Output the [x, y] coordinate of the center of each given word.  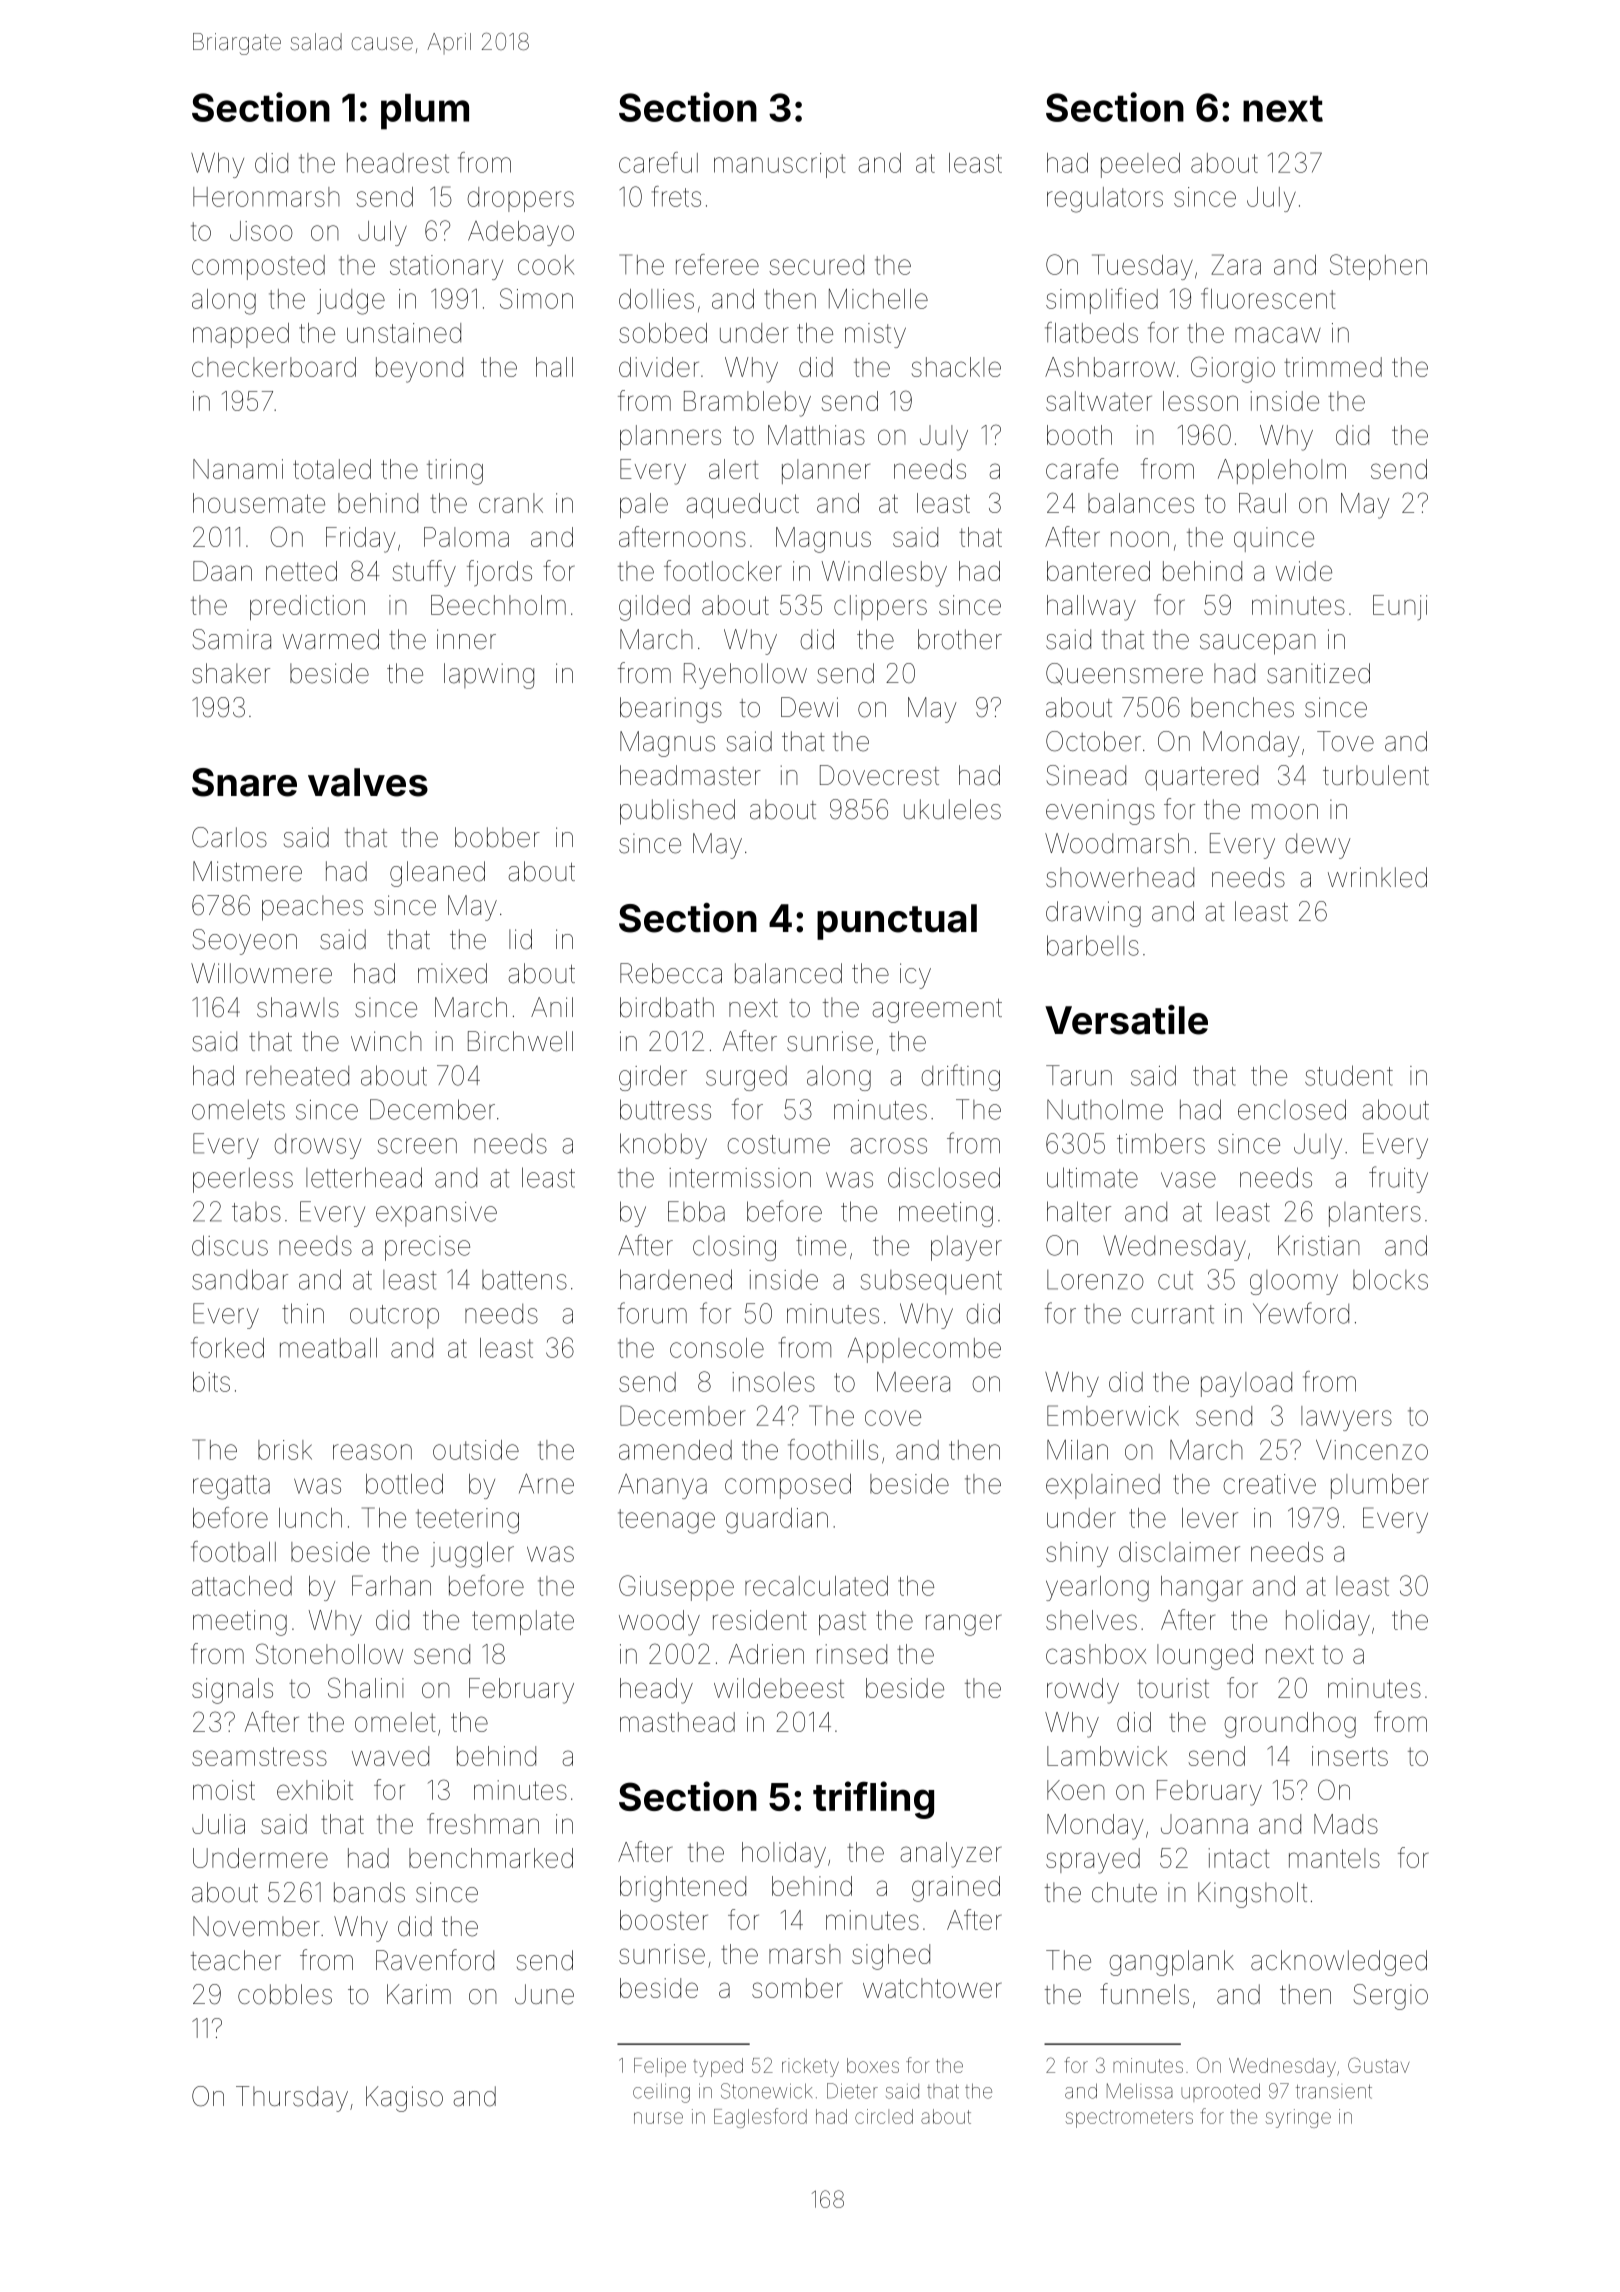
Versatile [1126, 1020]
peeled [1140, 165]
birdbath [667, 1007]
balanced [788, 973]
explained [1103, 1486]
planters [1375, 1214]
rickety [810, 2067]
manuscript [779, 165]
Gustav [1379, 2065]
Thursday [292, 2099]
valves [368, 782]
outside [476, 1450]
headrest [398, 163]
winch [386, 1041]
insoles [773, 1382]
